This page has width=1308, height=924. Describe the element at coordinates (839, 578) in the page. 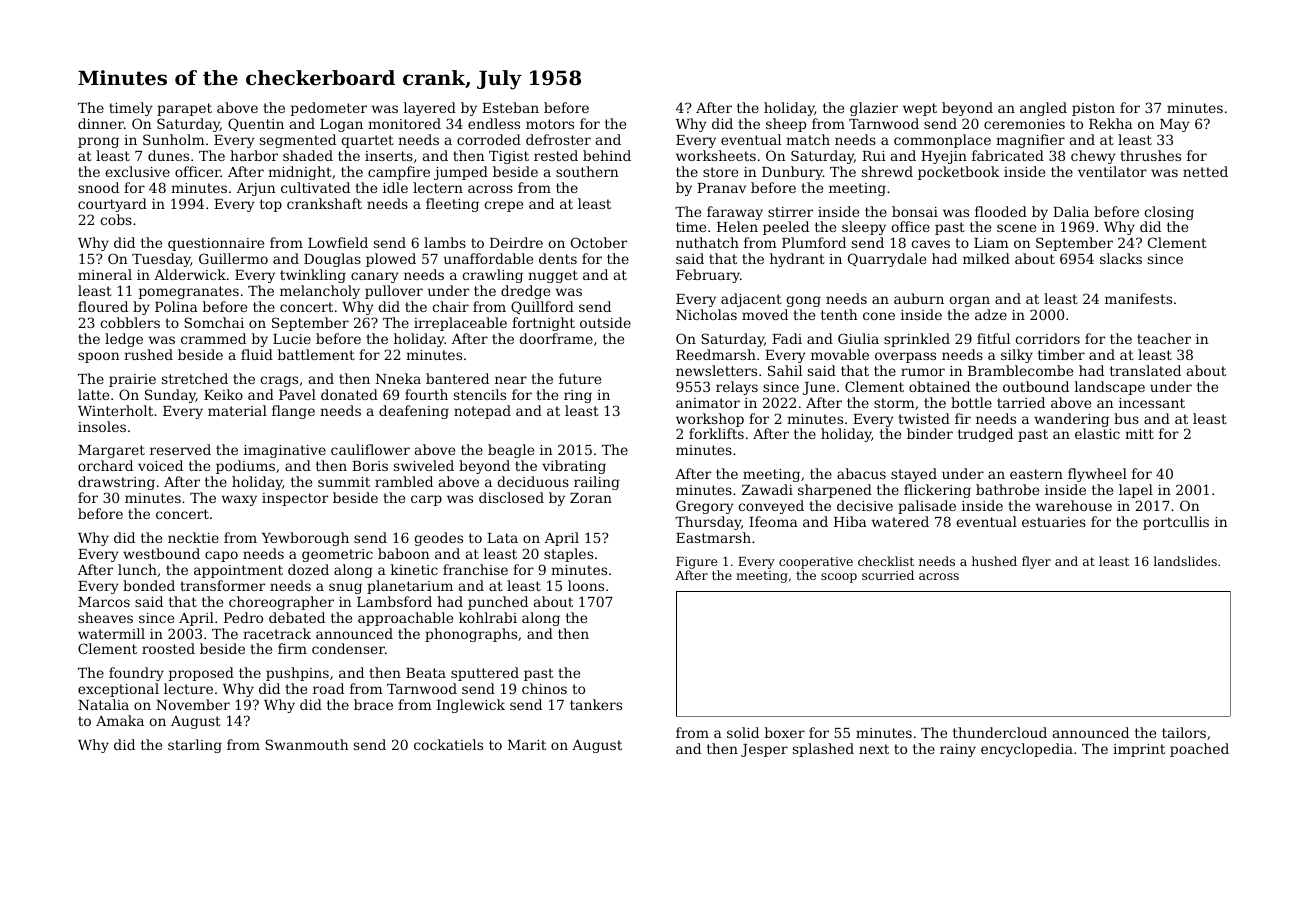

I see `scoop` at that location.
